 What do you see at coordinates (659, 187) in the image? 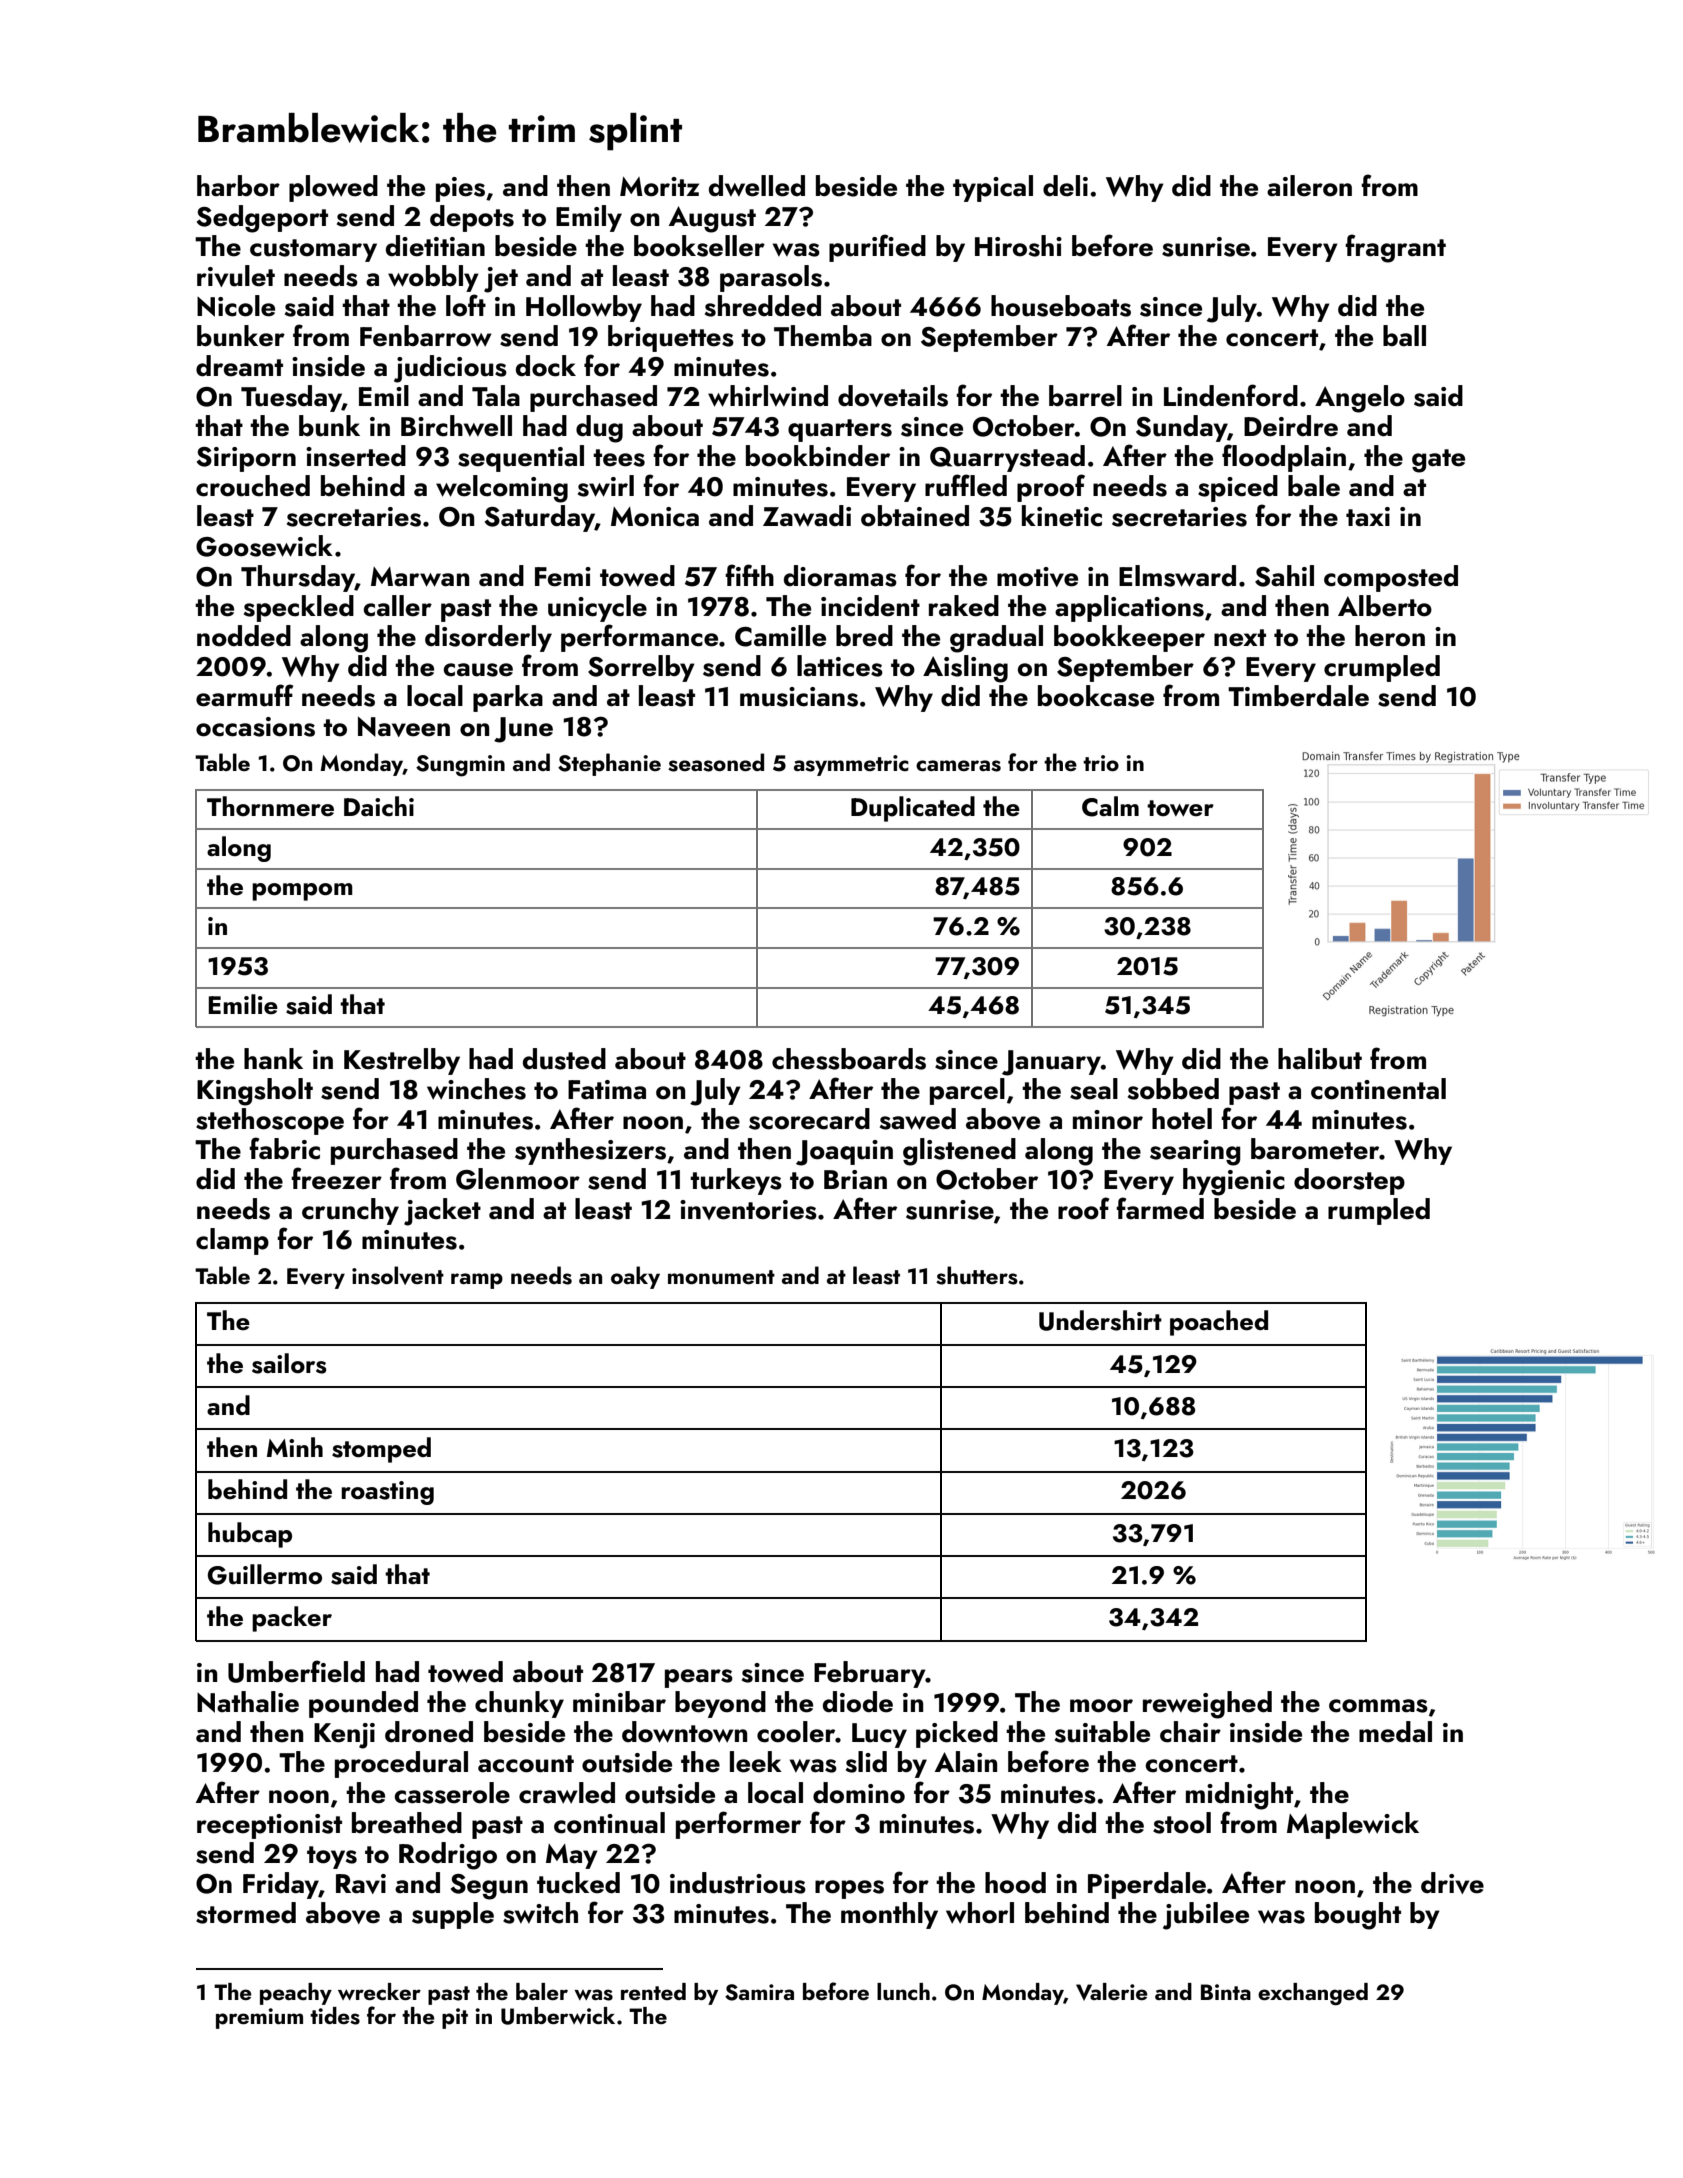
I see `Moritz` at bounding box center [659, 187].
